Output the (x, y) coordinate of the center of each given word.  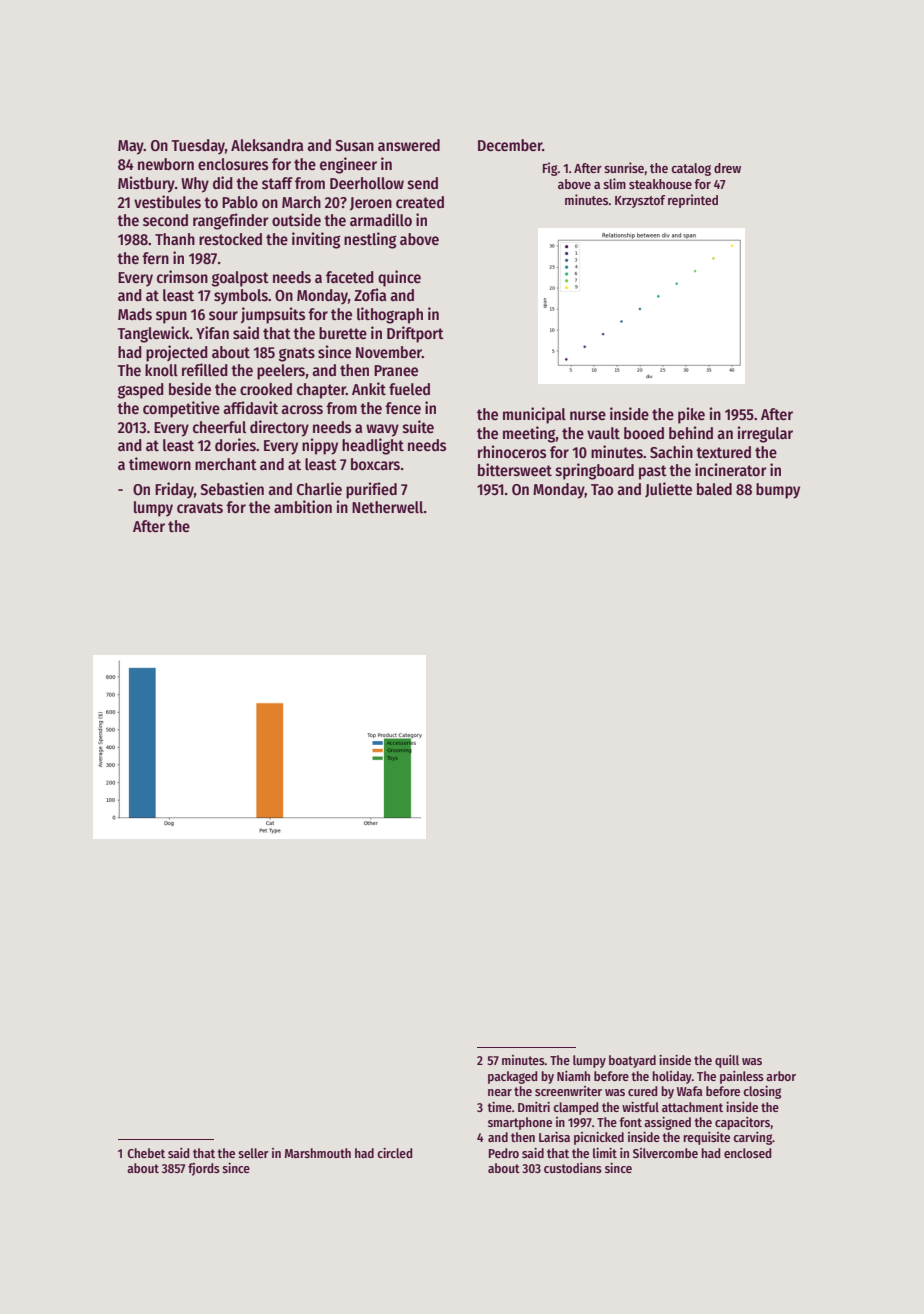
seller (253, 1153)
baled (714, 489)
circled (394, 1153)
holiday (672, 1077)
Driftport (415, 334)
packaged (512, 1077)
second (165, 220)
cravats (200, 508)
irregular (765, 434)
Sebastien (232, 489)
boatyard (632, 1061)
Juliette (668, 489)
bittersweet (515, 470)
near (500, 1092)
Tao (602, 490)
